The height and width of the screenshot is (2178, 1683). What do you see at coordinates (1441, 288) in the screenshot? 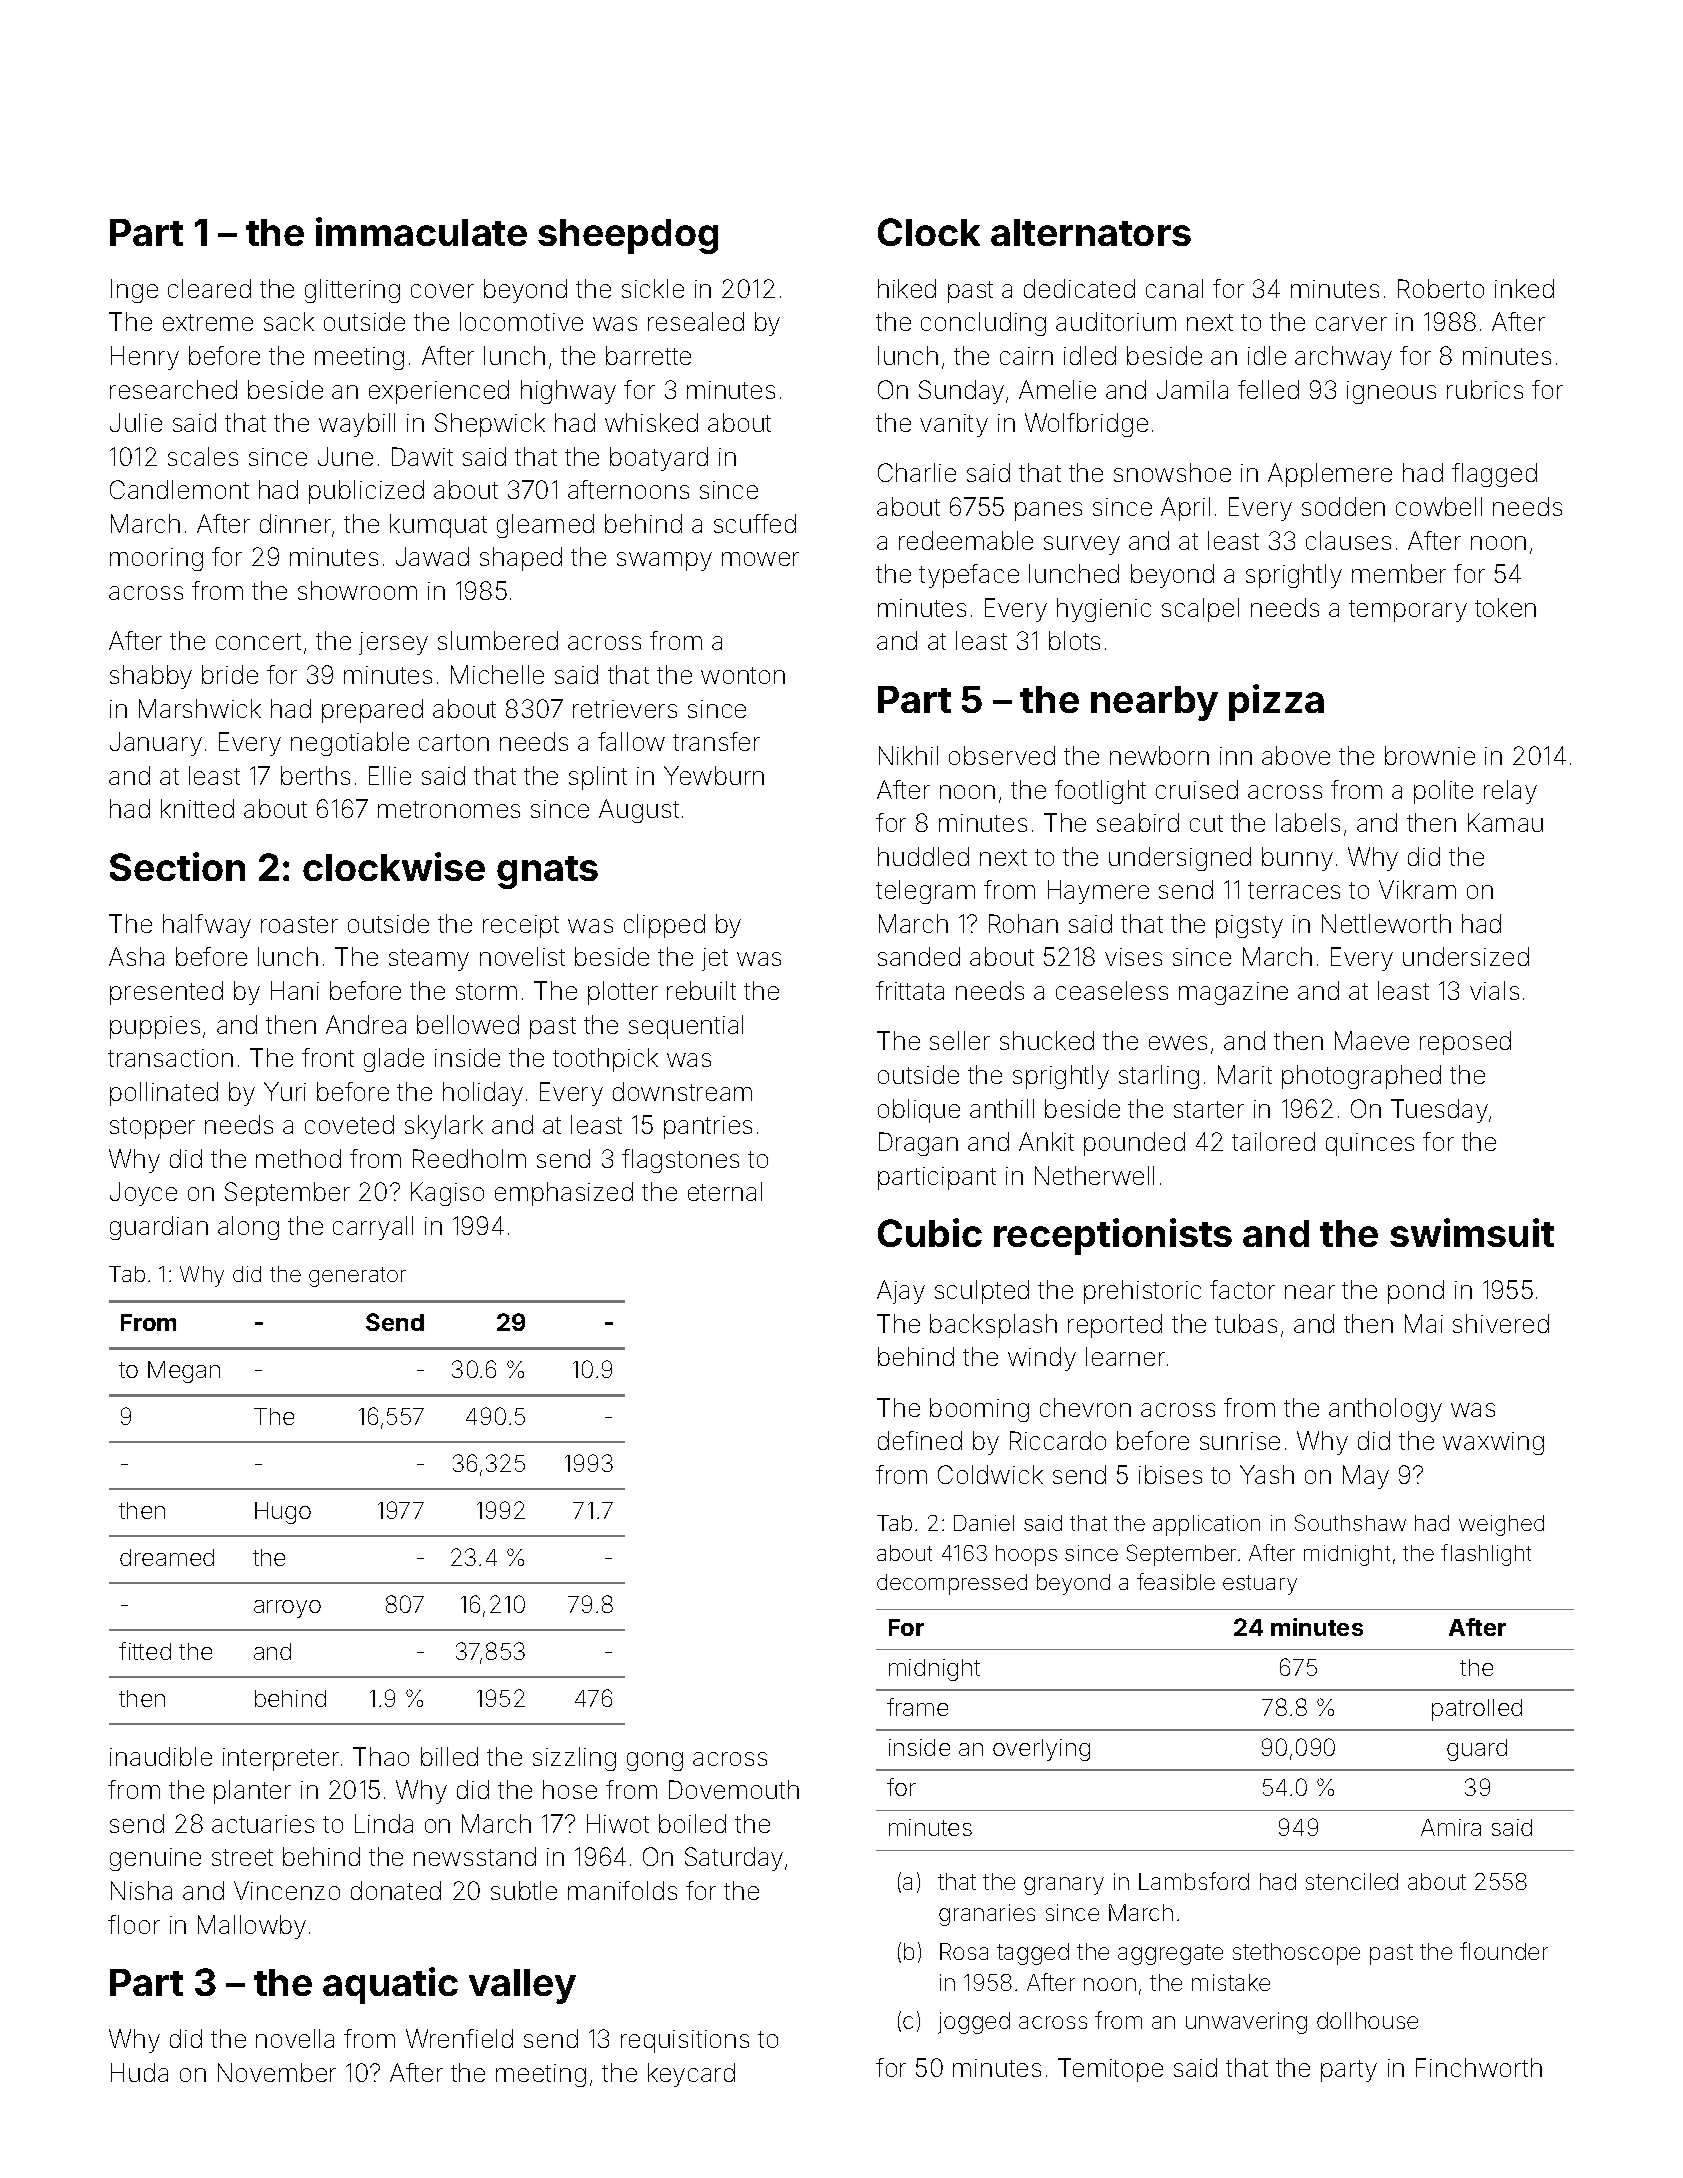
I see `Roberto` at bounding box center [1441, 288].
